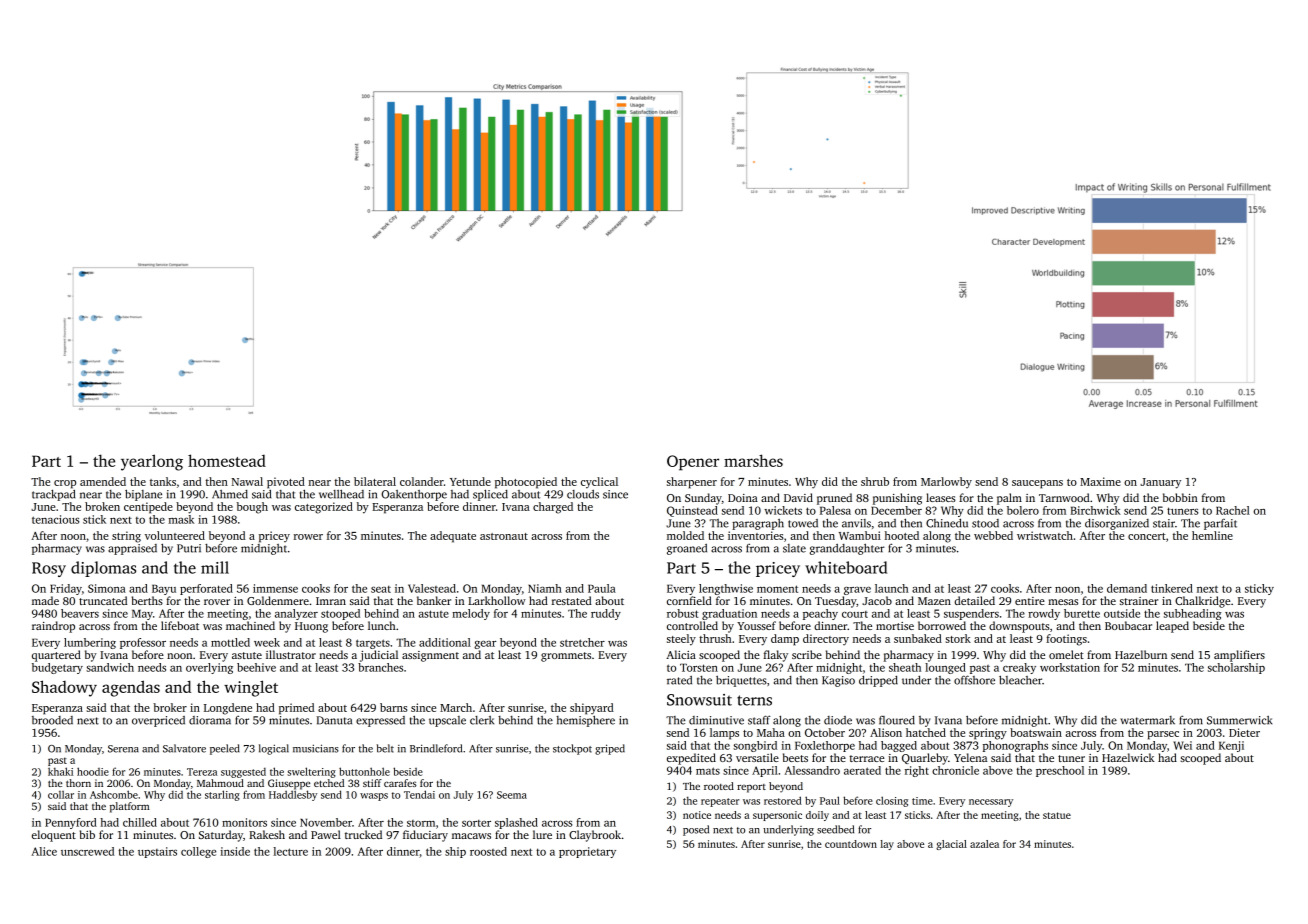  Describe the element at coordinates (1066, 640) in the screenshot. I see `footings` at that location.
